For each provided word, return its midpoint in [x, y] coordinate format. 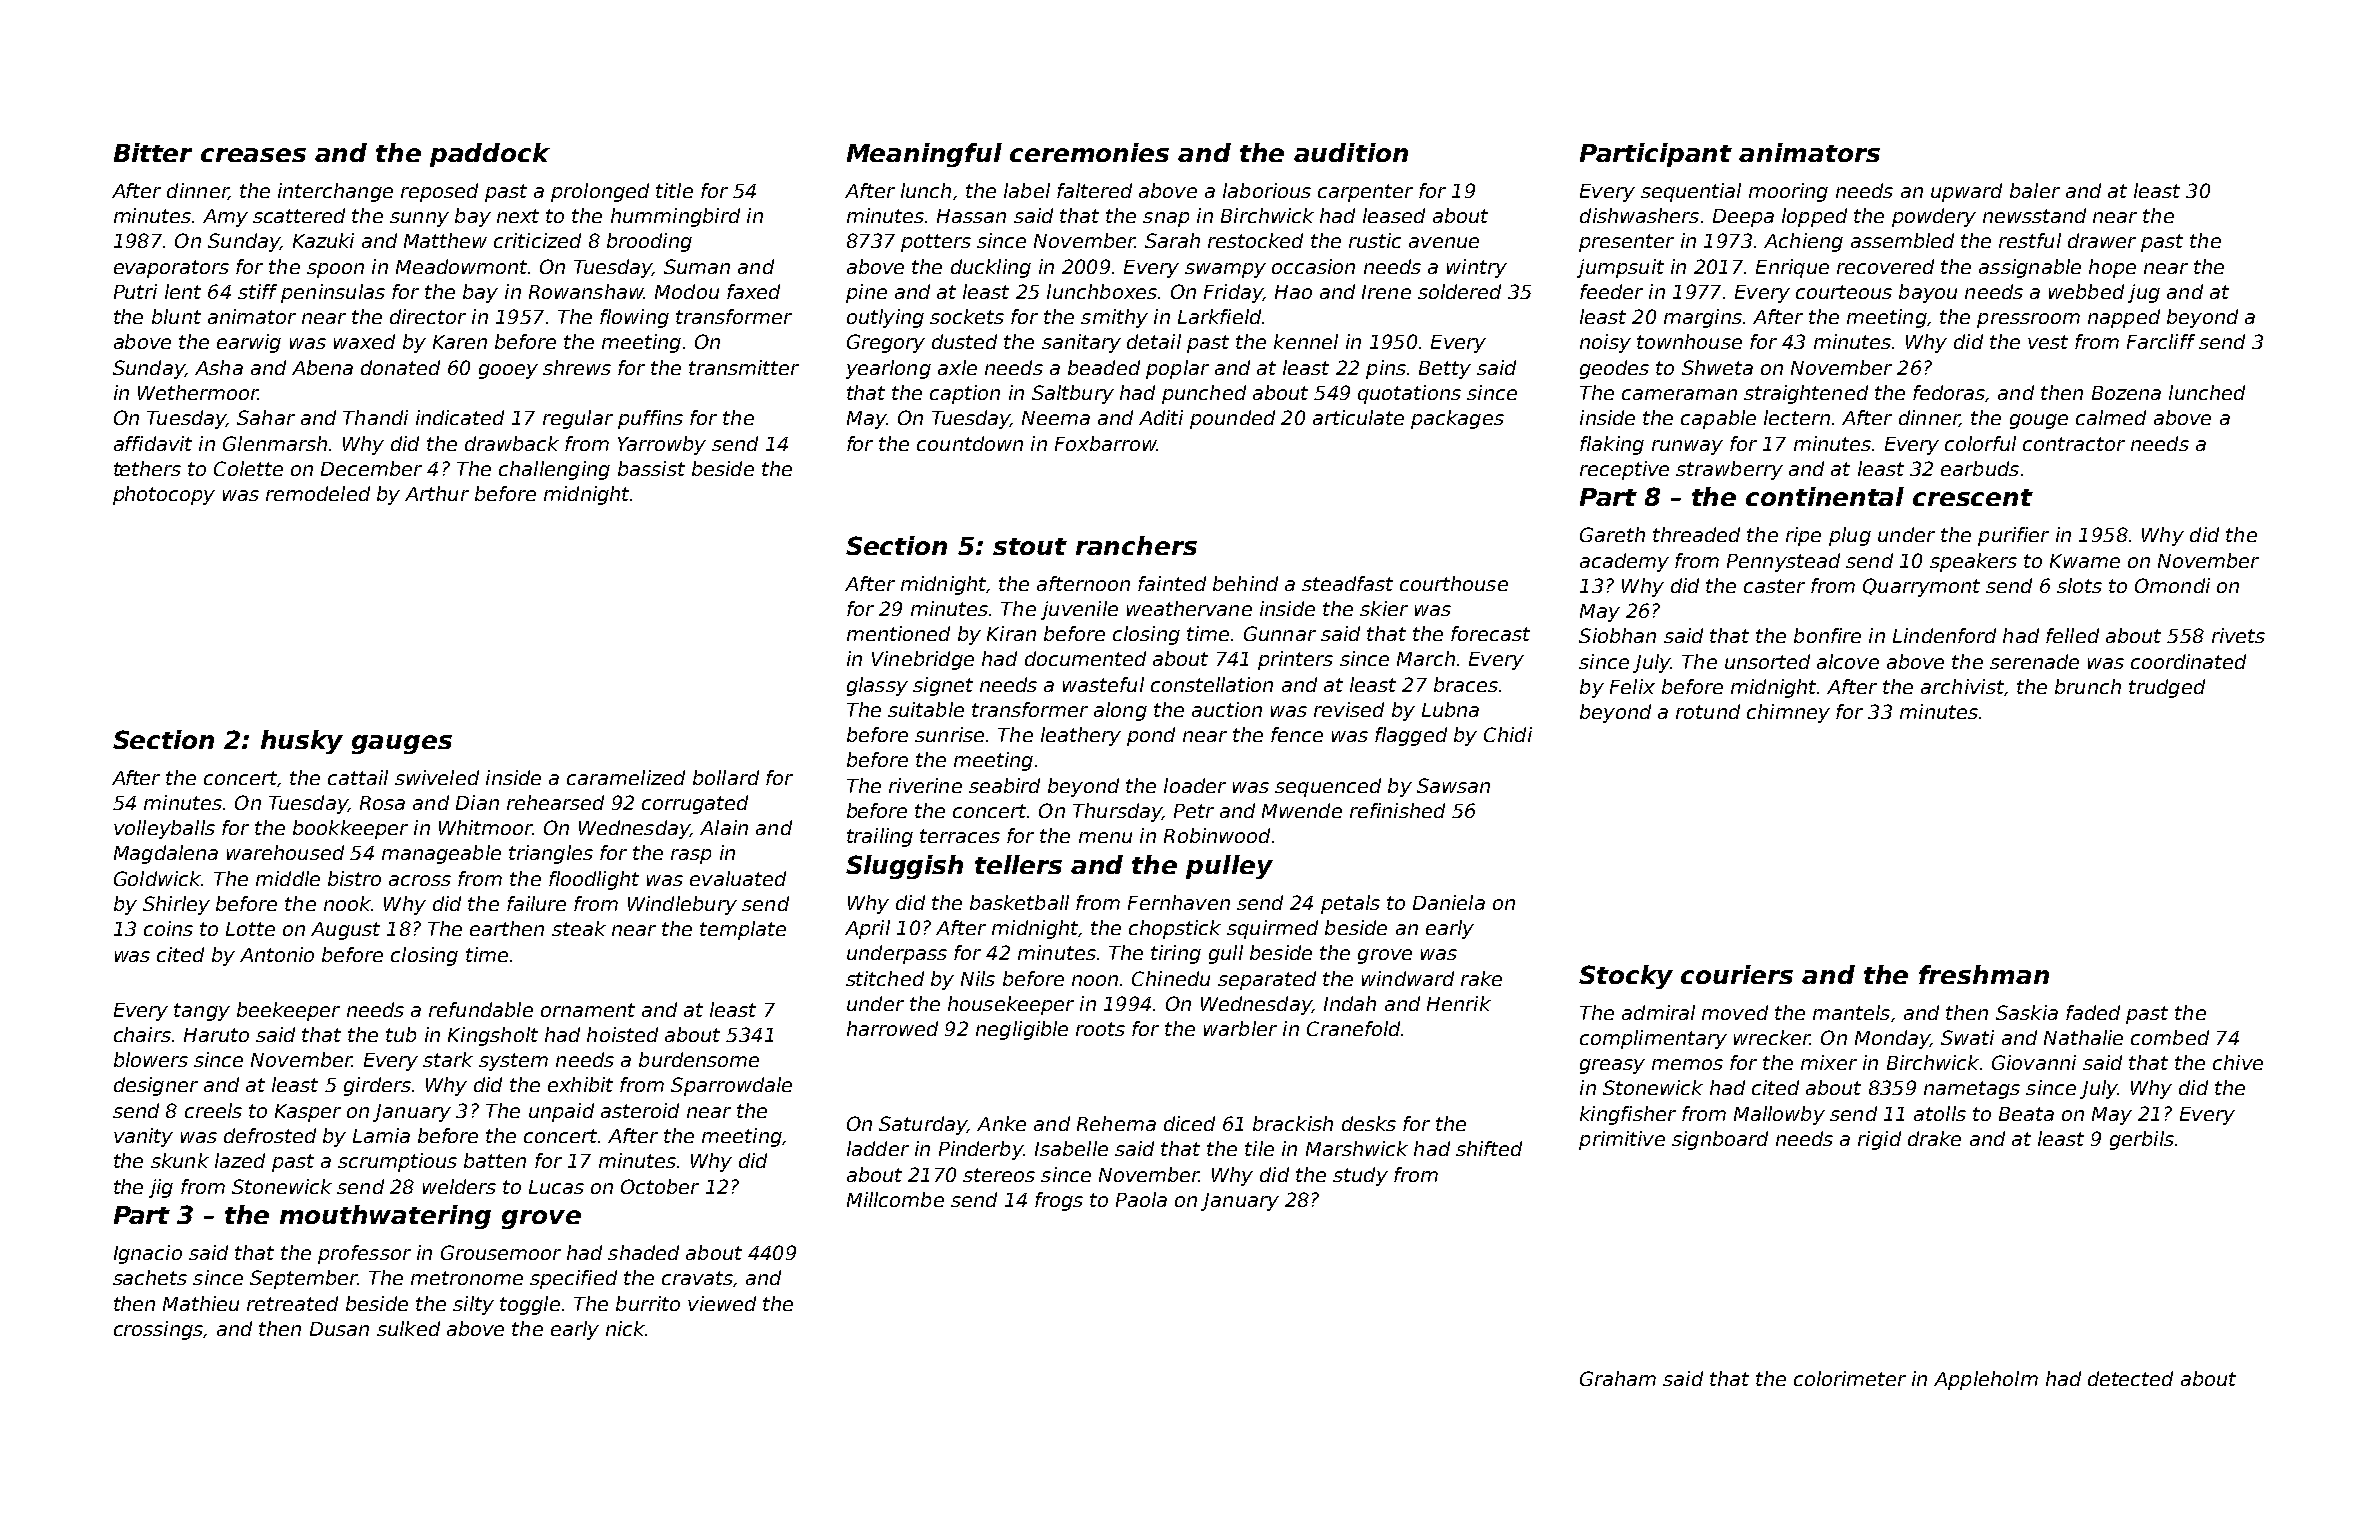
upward [1966, 192]
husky [302, 742]
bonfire [1827, 635]
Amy [225, 218]
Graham [1618, 1378]
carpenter [1365, 193]
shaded [643, 1252]
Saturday [923, 1125]
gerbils [2142, 1140]
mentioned [898, 633]
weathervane [1189, 608]
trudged [2167, 688]
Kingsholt [493, 1036]
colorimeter [1850, 1378]
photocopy [164, 495]
